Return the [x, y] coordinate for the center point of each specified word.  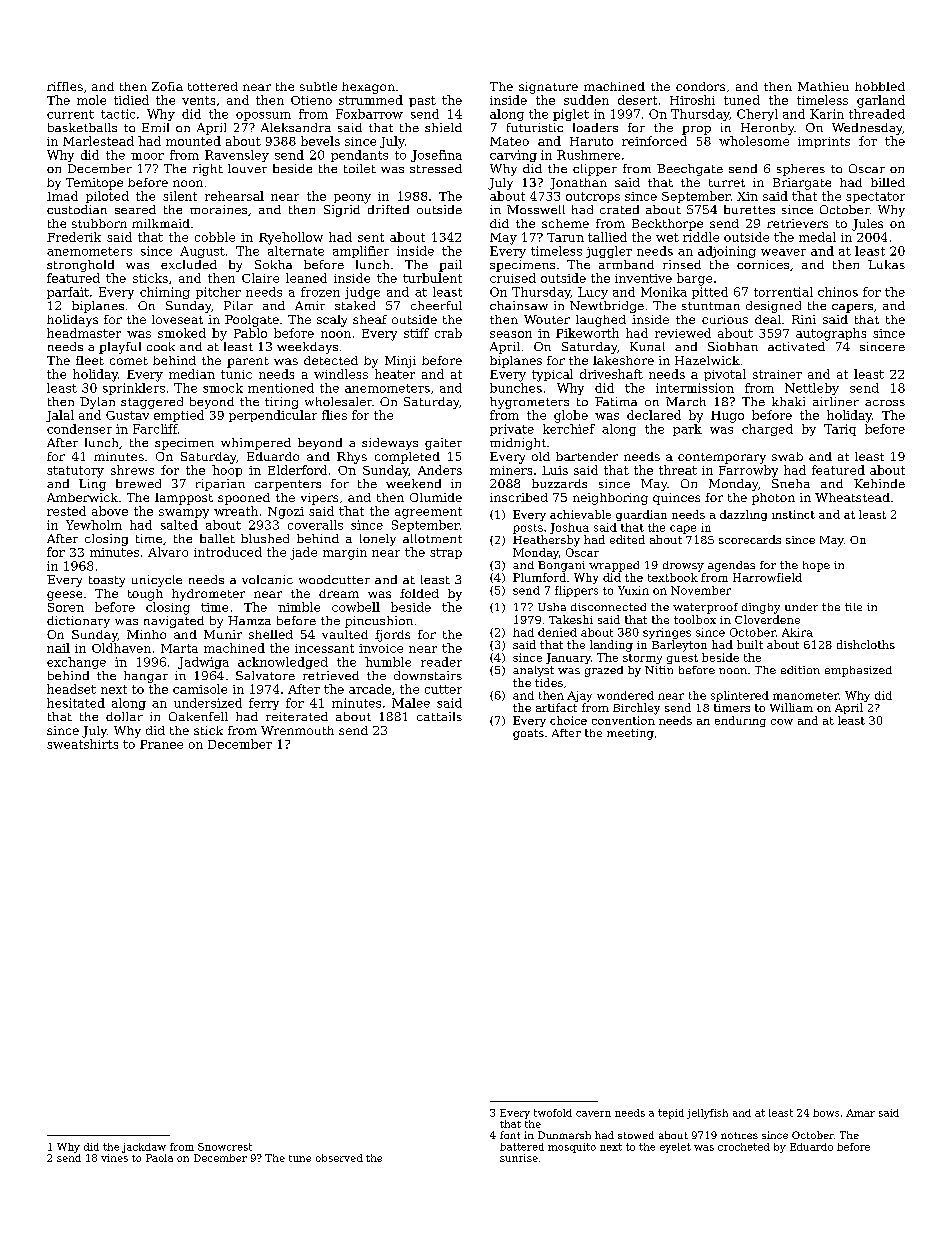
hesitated [76, 703]
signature [548, 88]
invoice [381, 648]
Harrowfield [767, 577]
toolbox [695, 619]
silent [180, 196]
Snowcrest [225, 1147]
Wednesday [867, 129]
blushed [265, 538]
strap [446, 553]
